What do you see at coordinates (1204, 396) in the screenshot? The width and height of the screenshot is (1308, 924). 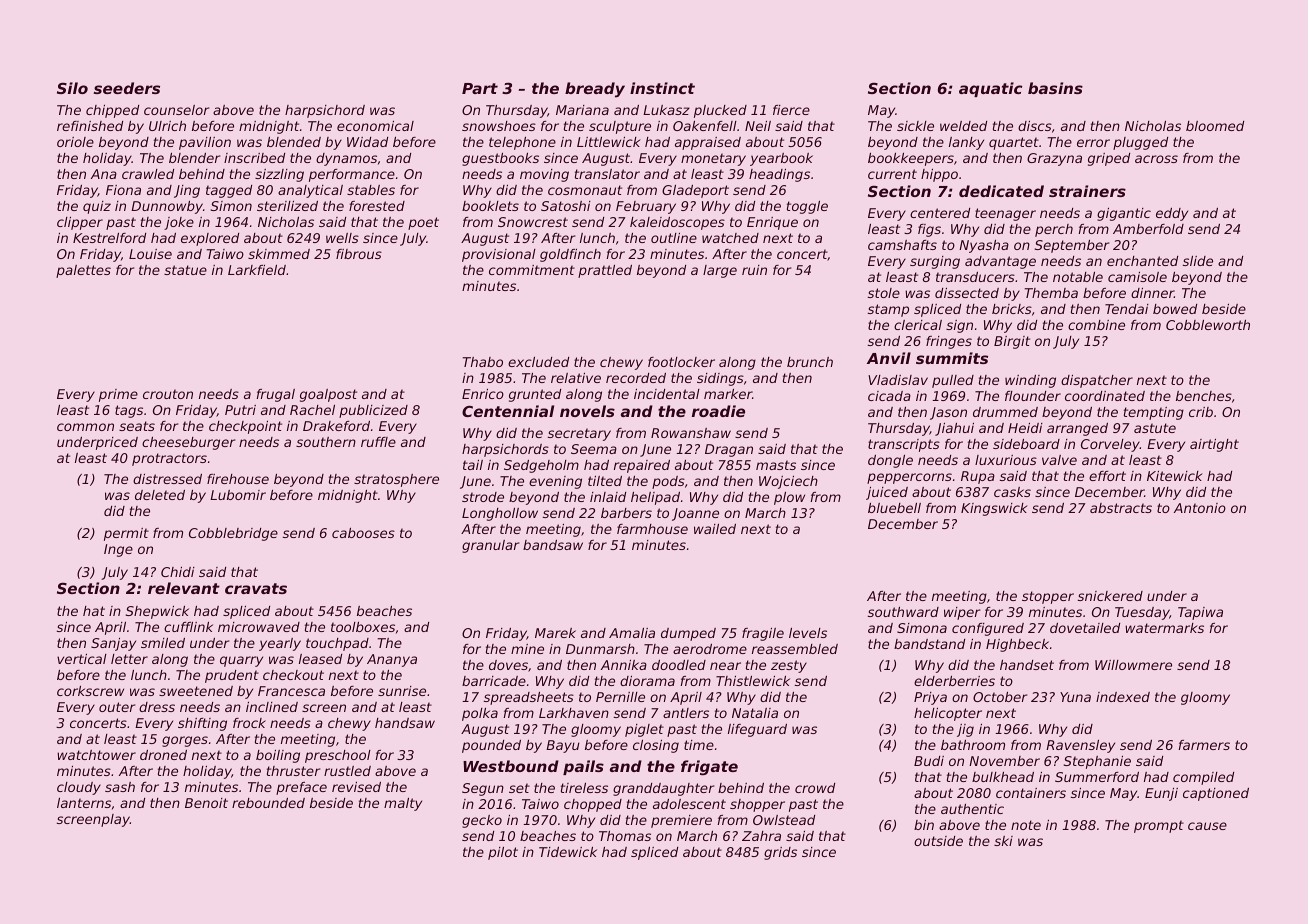 I see `benches` at bounding box center [1204, 396].
